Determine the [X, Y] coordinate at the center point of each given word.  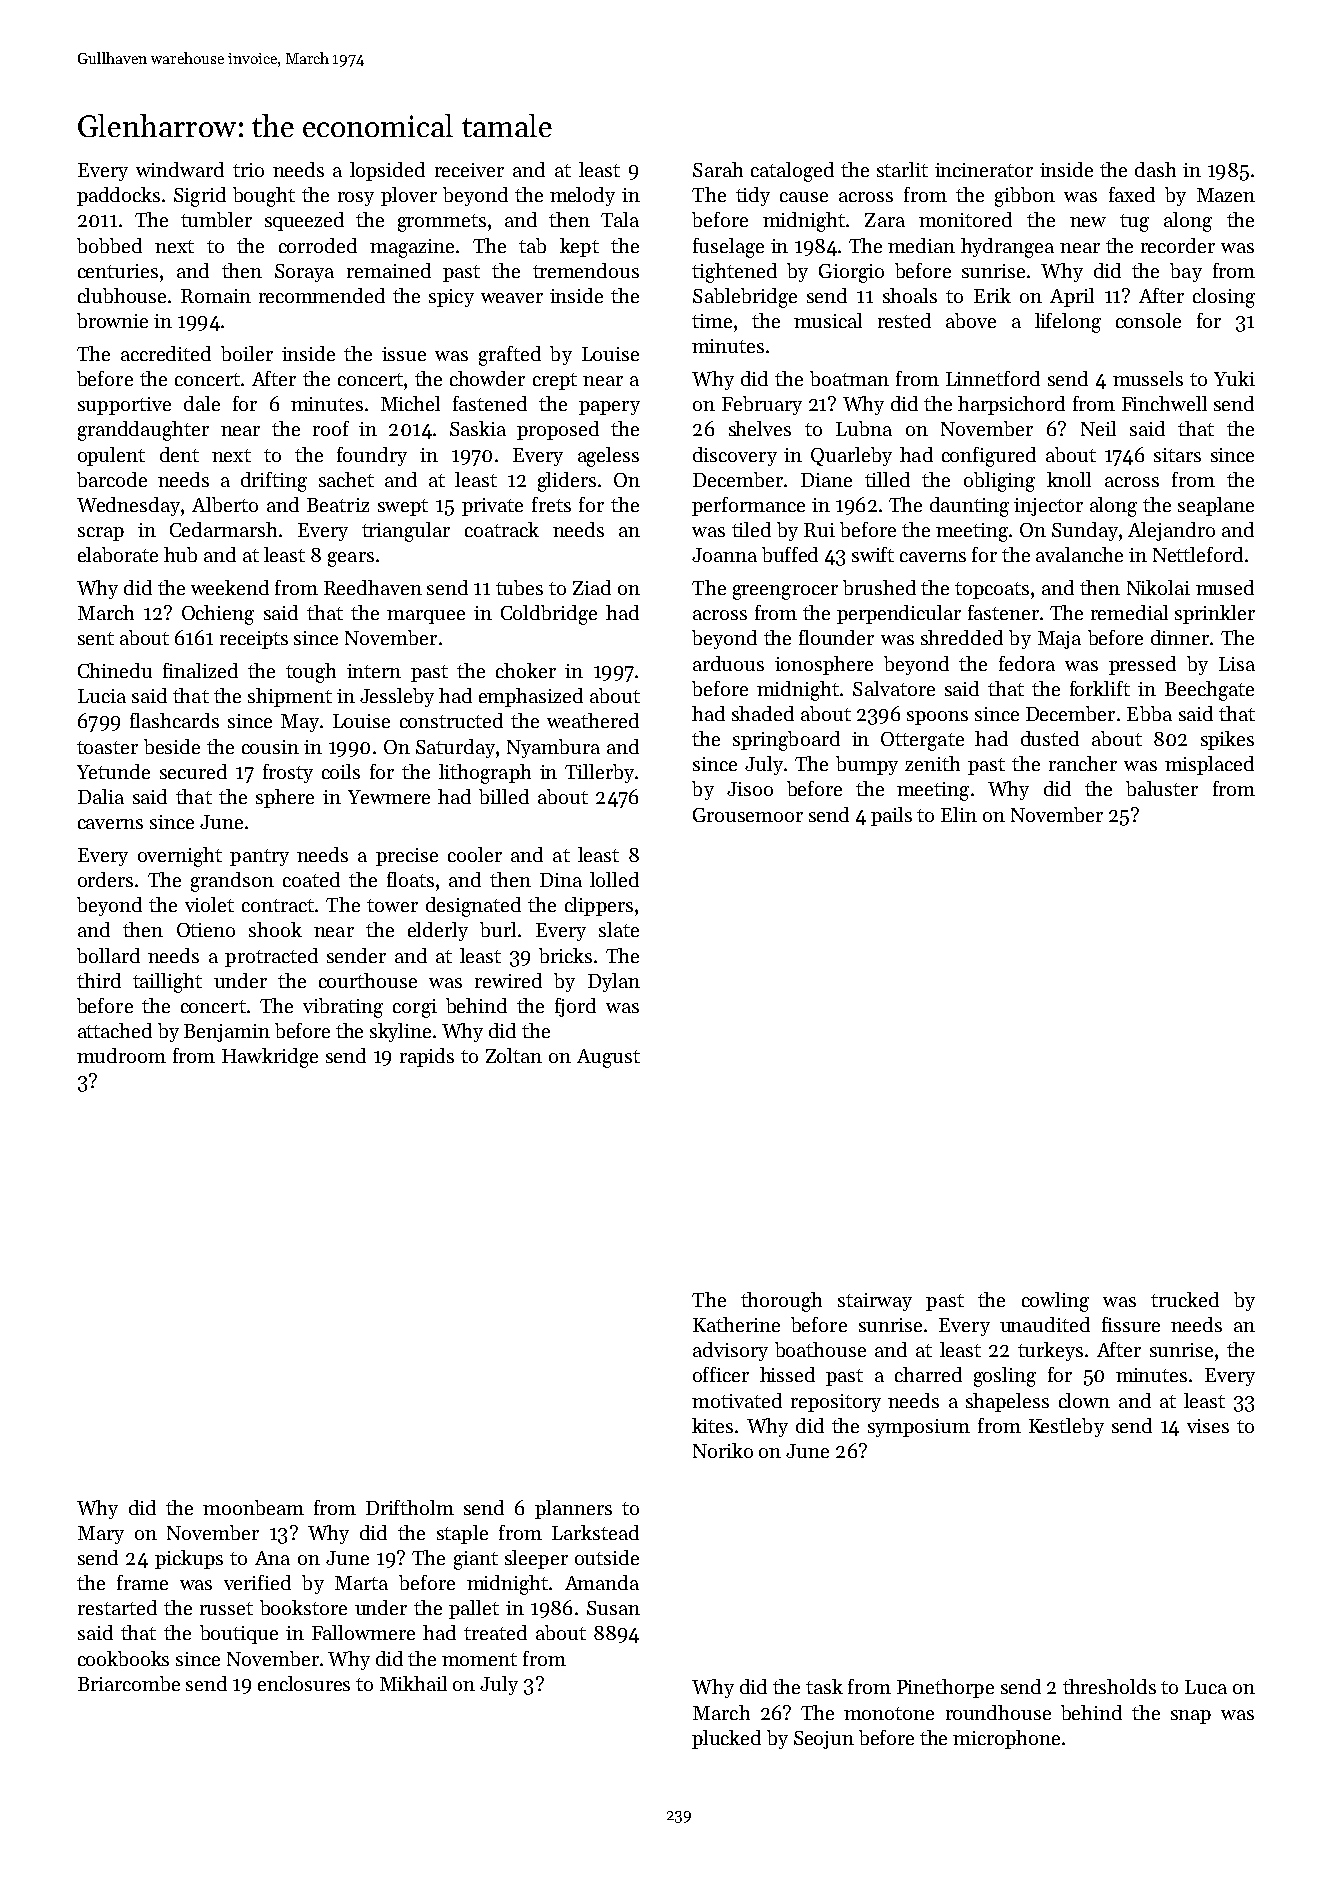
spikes [1227, 740]
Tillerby [599, 773]
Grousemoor [748, 815]
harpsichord [1011, 405]
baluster [1162, 788]
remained [389, 270]
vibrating [343, 1008]
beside [172, 746]
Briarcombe [129, 1683]
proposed [558, 430]
